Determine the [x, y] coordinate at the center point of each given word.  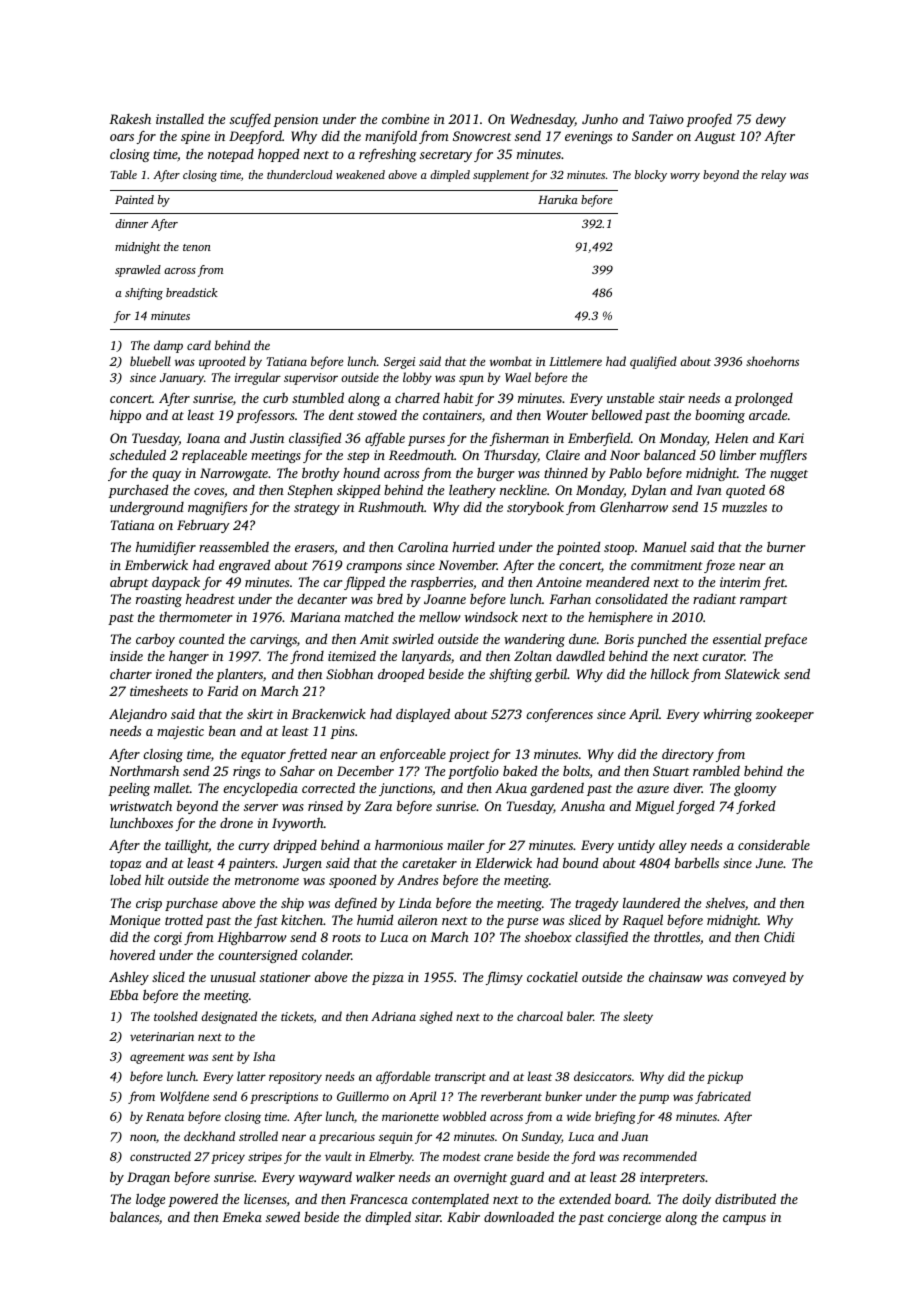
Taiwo [666, 119]
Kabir [463, 1217]
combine [406, 119]
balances [134, 1216]
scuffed [250, 120]
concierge [634, 1218]
